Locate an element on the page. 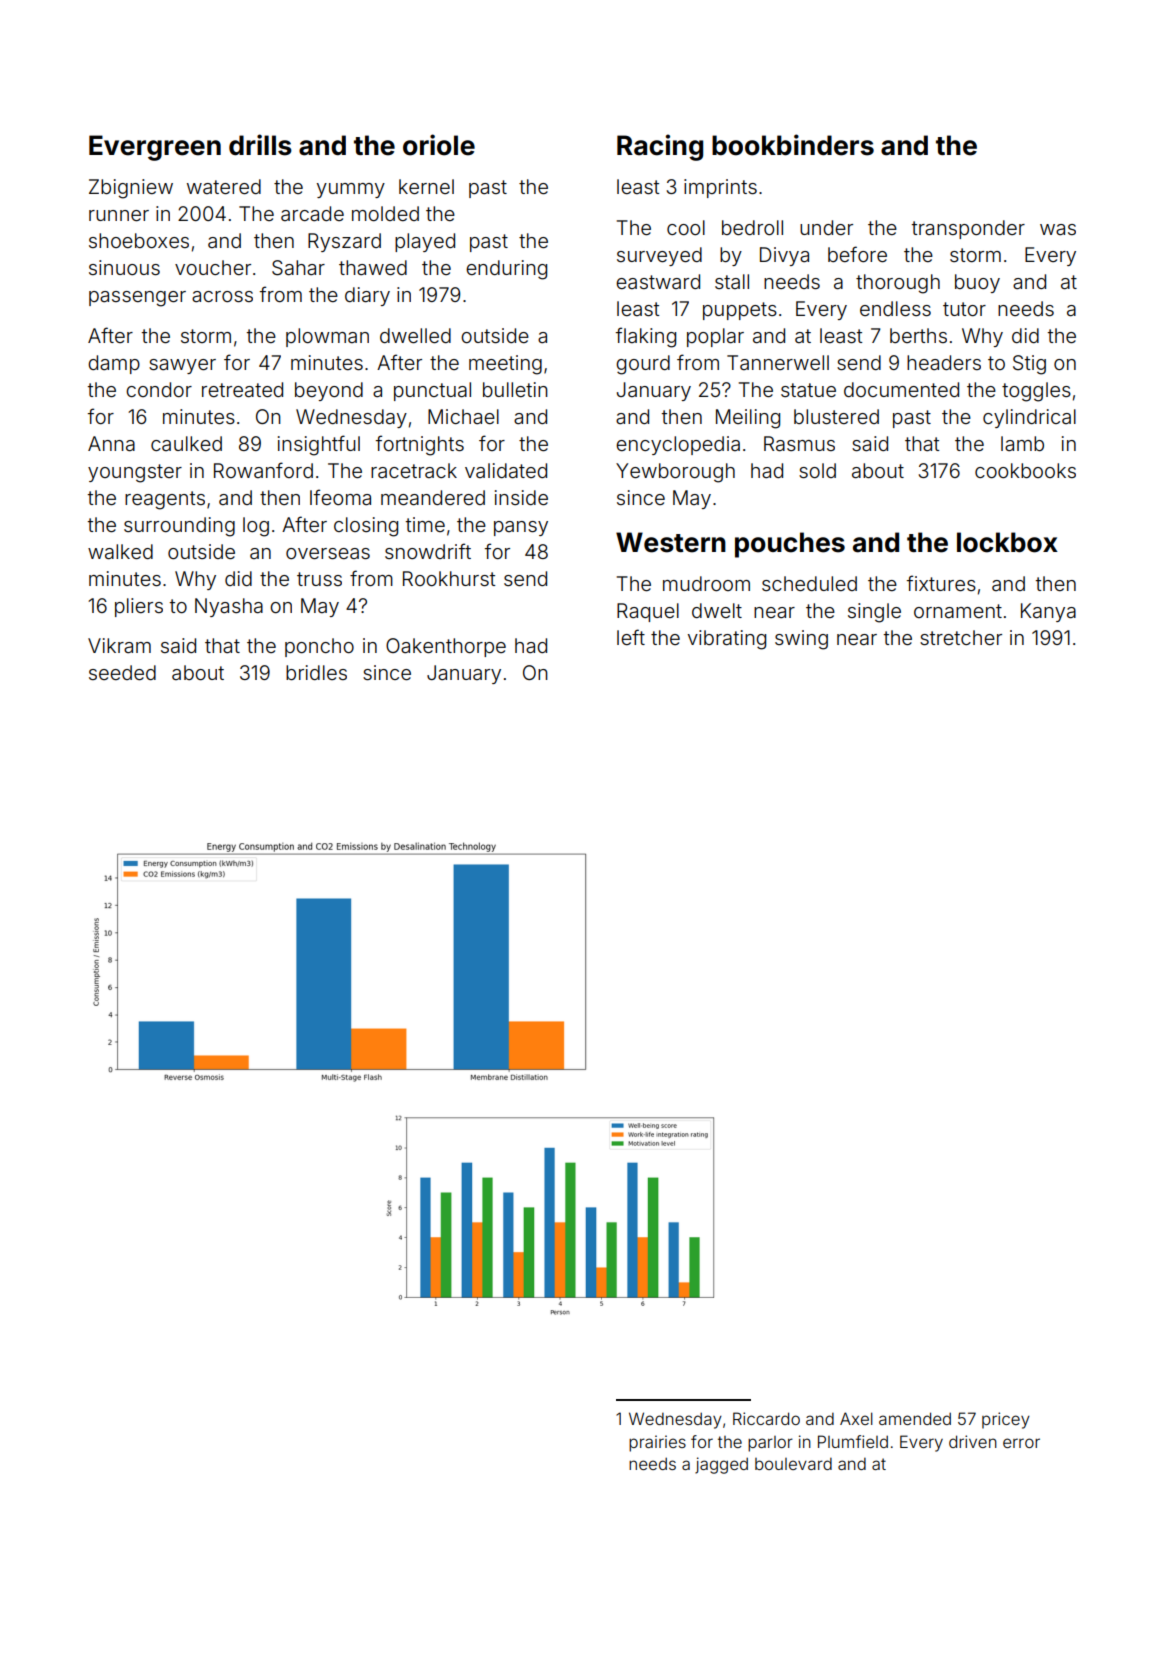 This document has width=1165, height=1654. Kanya is located at coordinates (1048, 612).
